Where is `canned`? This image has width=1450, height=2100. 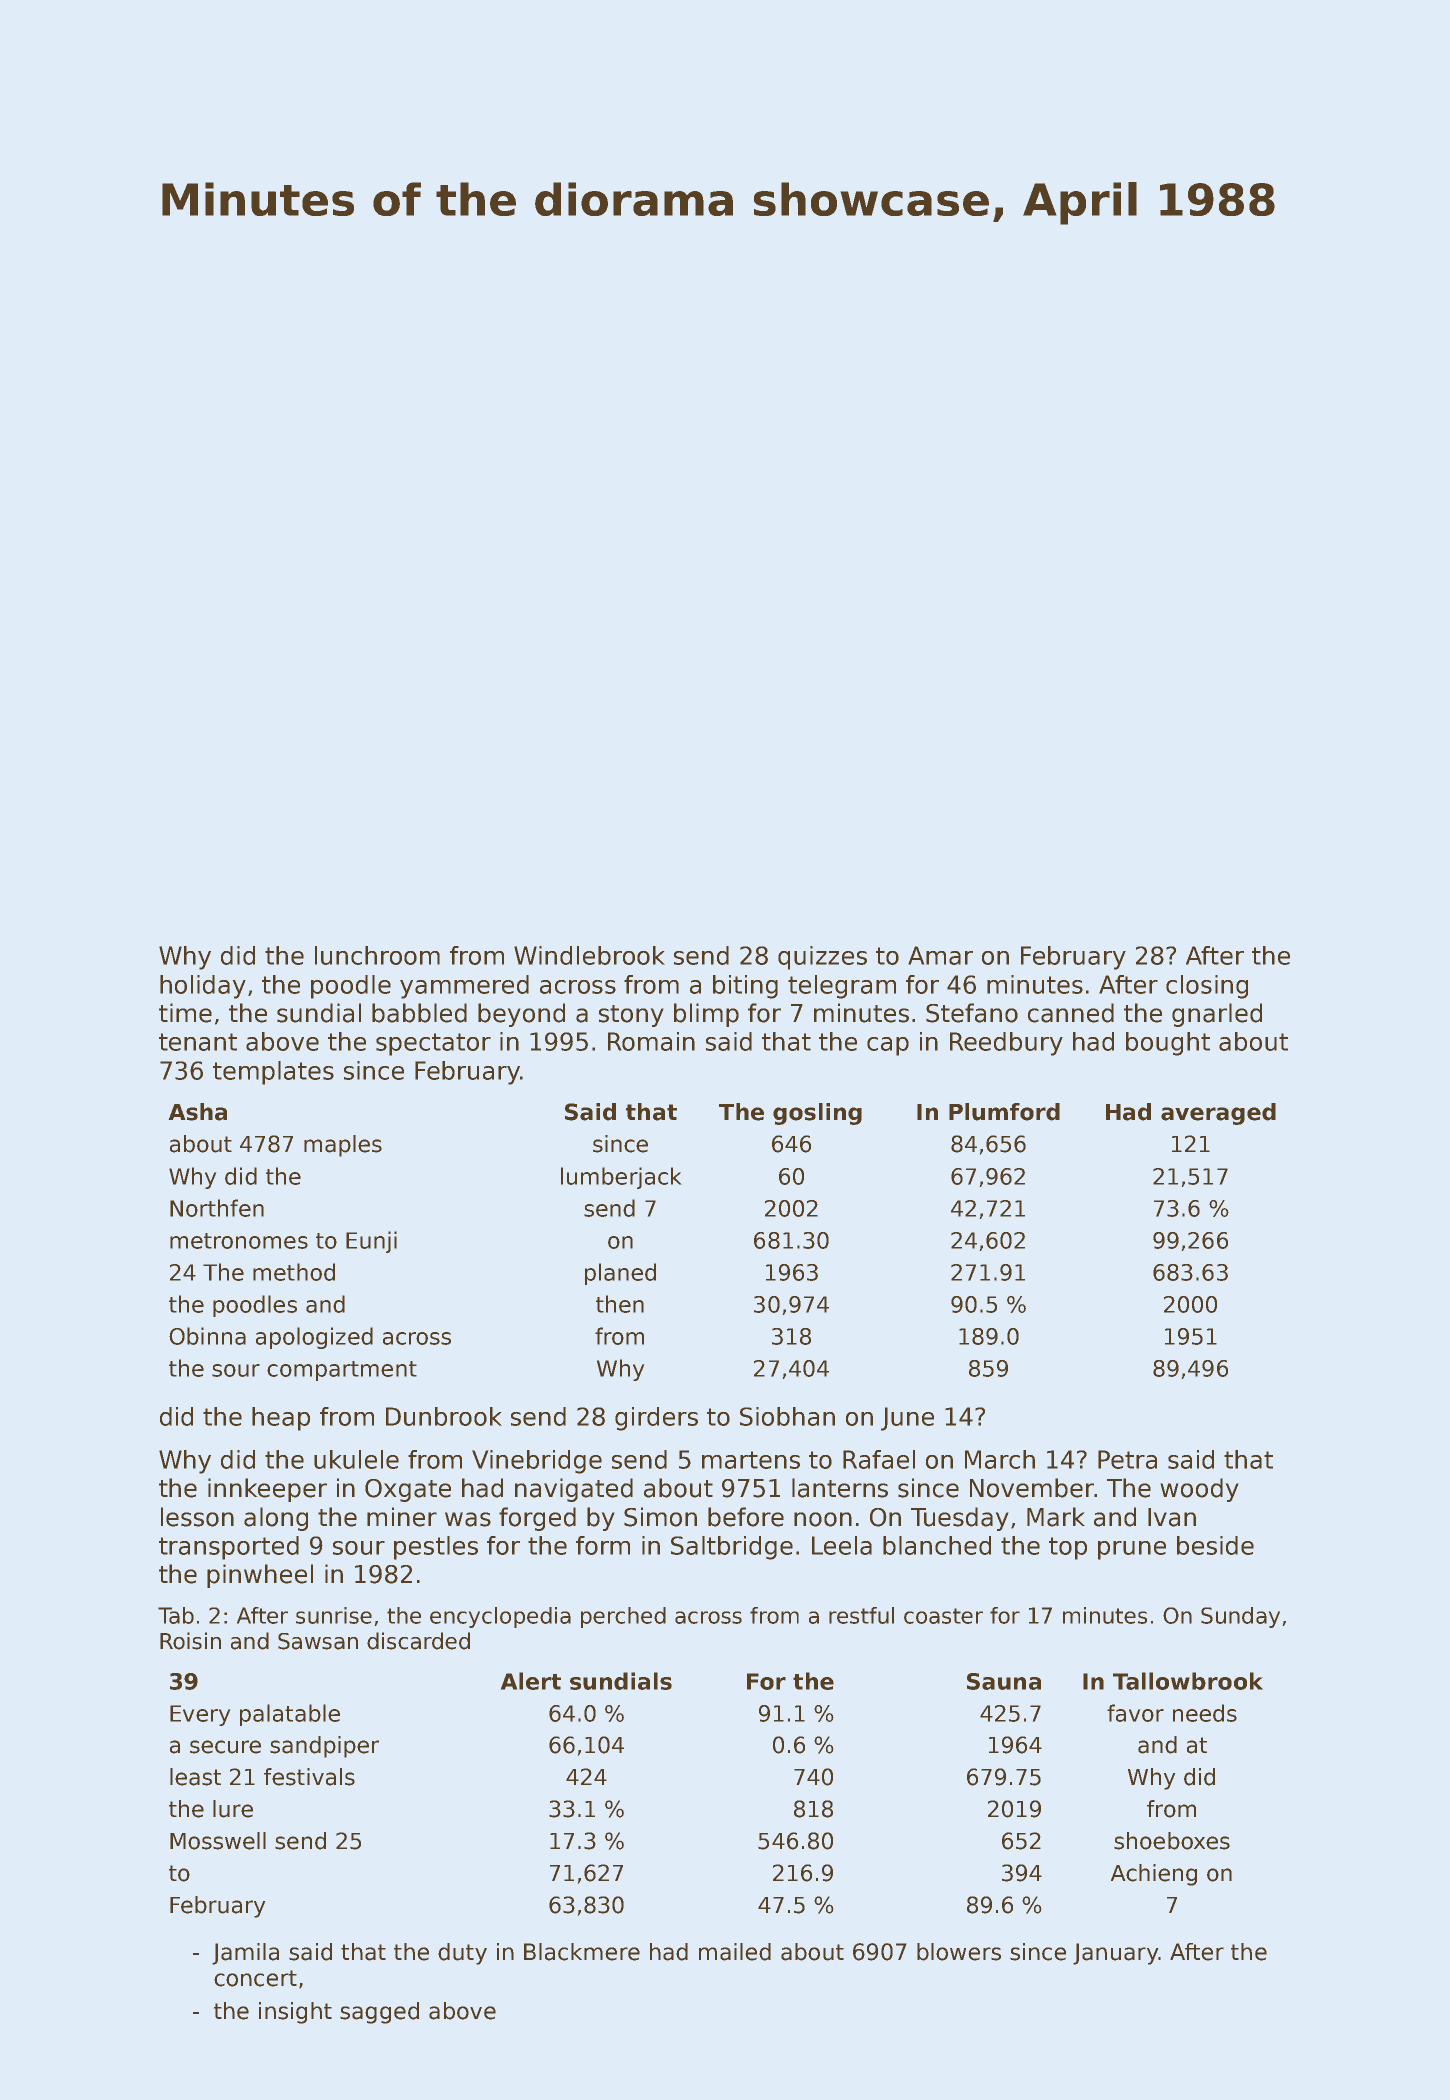
canned is located at coordinates (1071, 1013).
